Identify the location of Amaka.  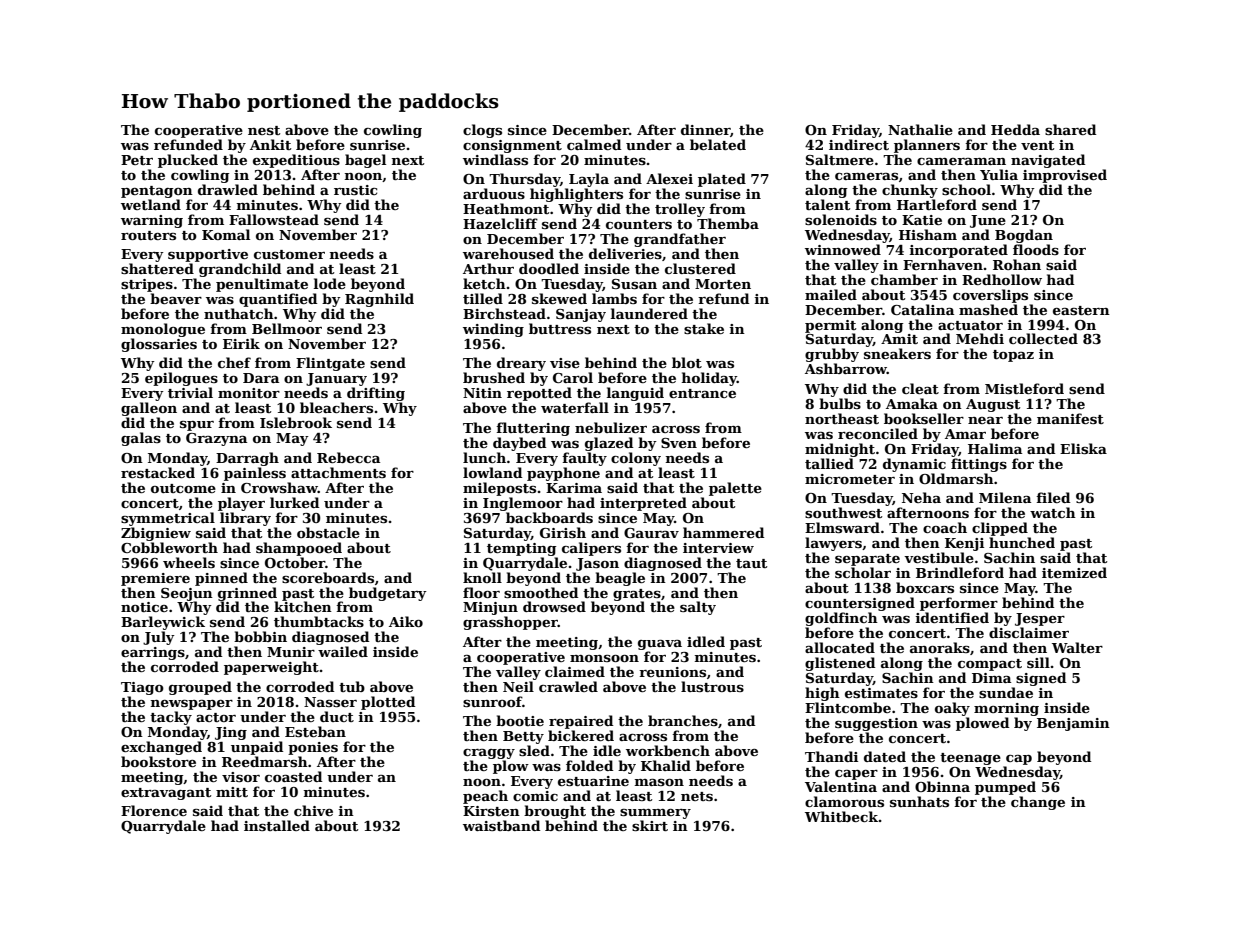
(912, 403).
